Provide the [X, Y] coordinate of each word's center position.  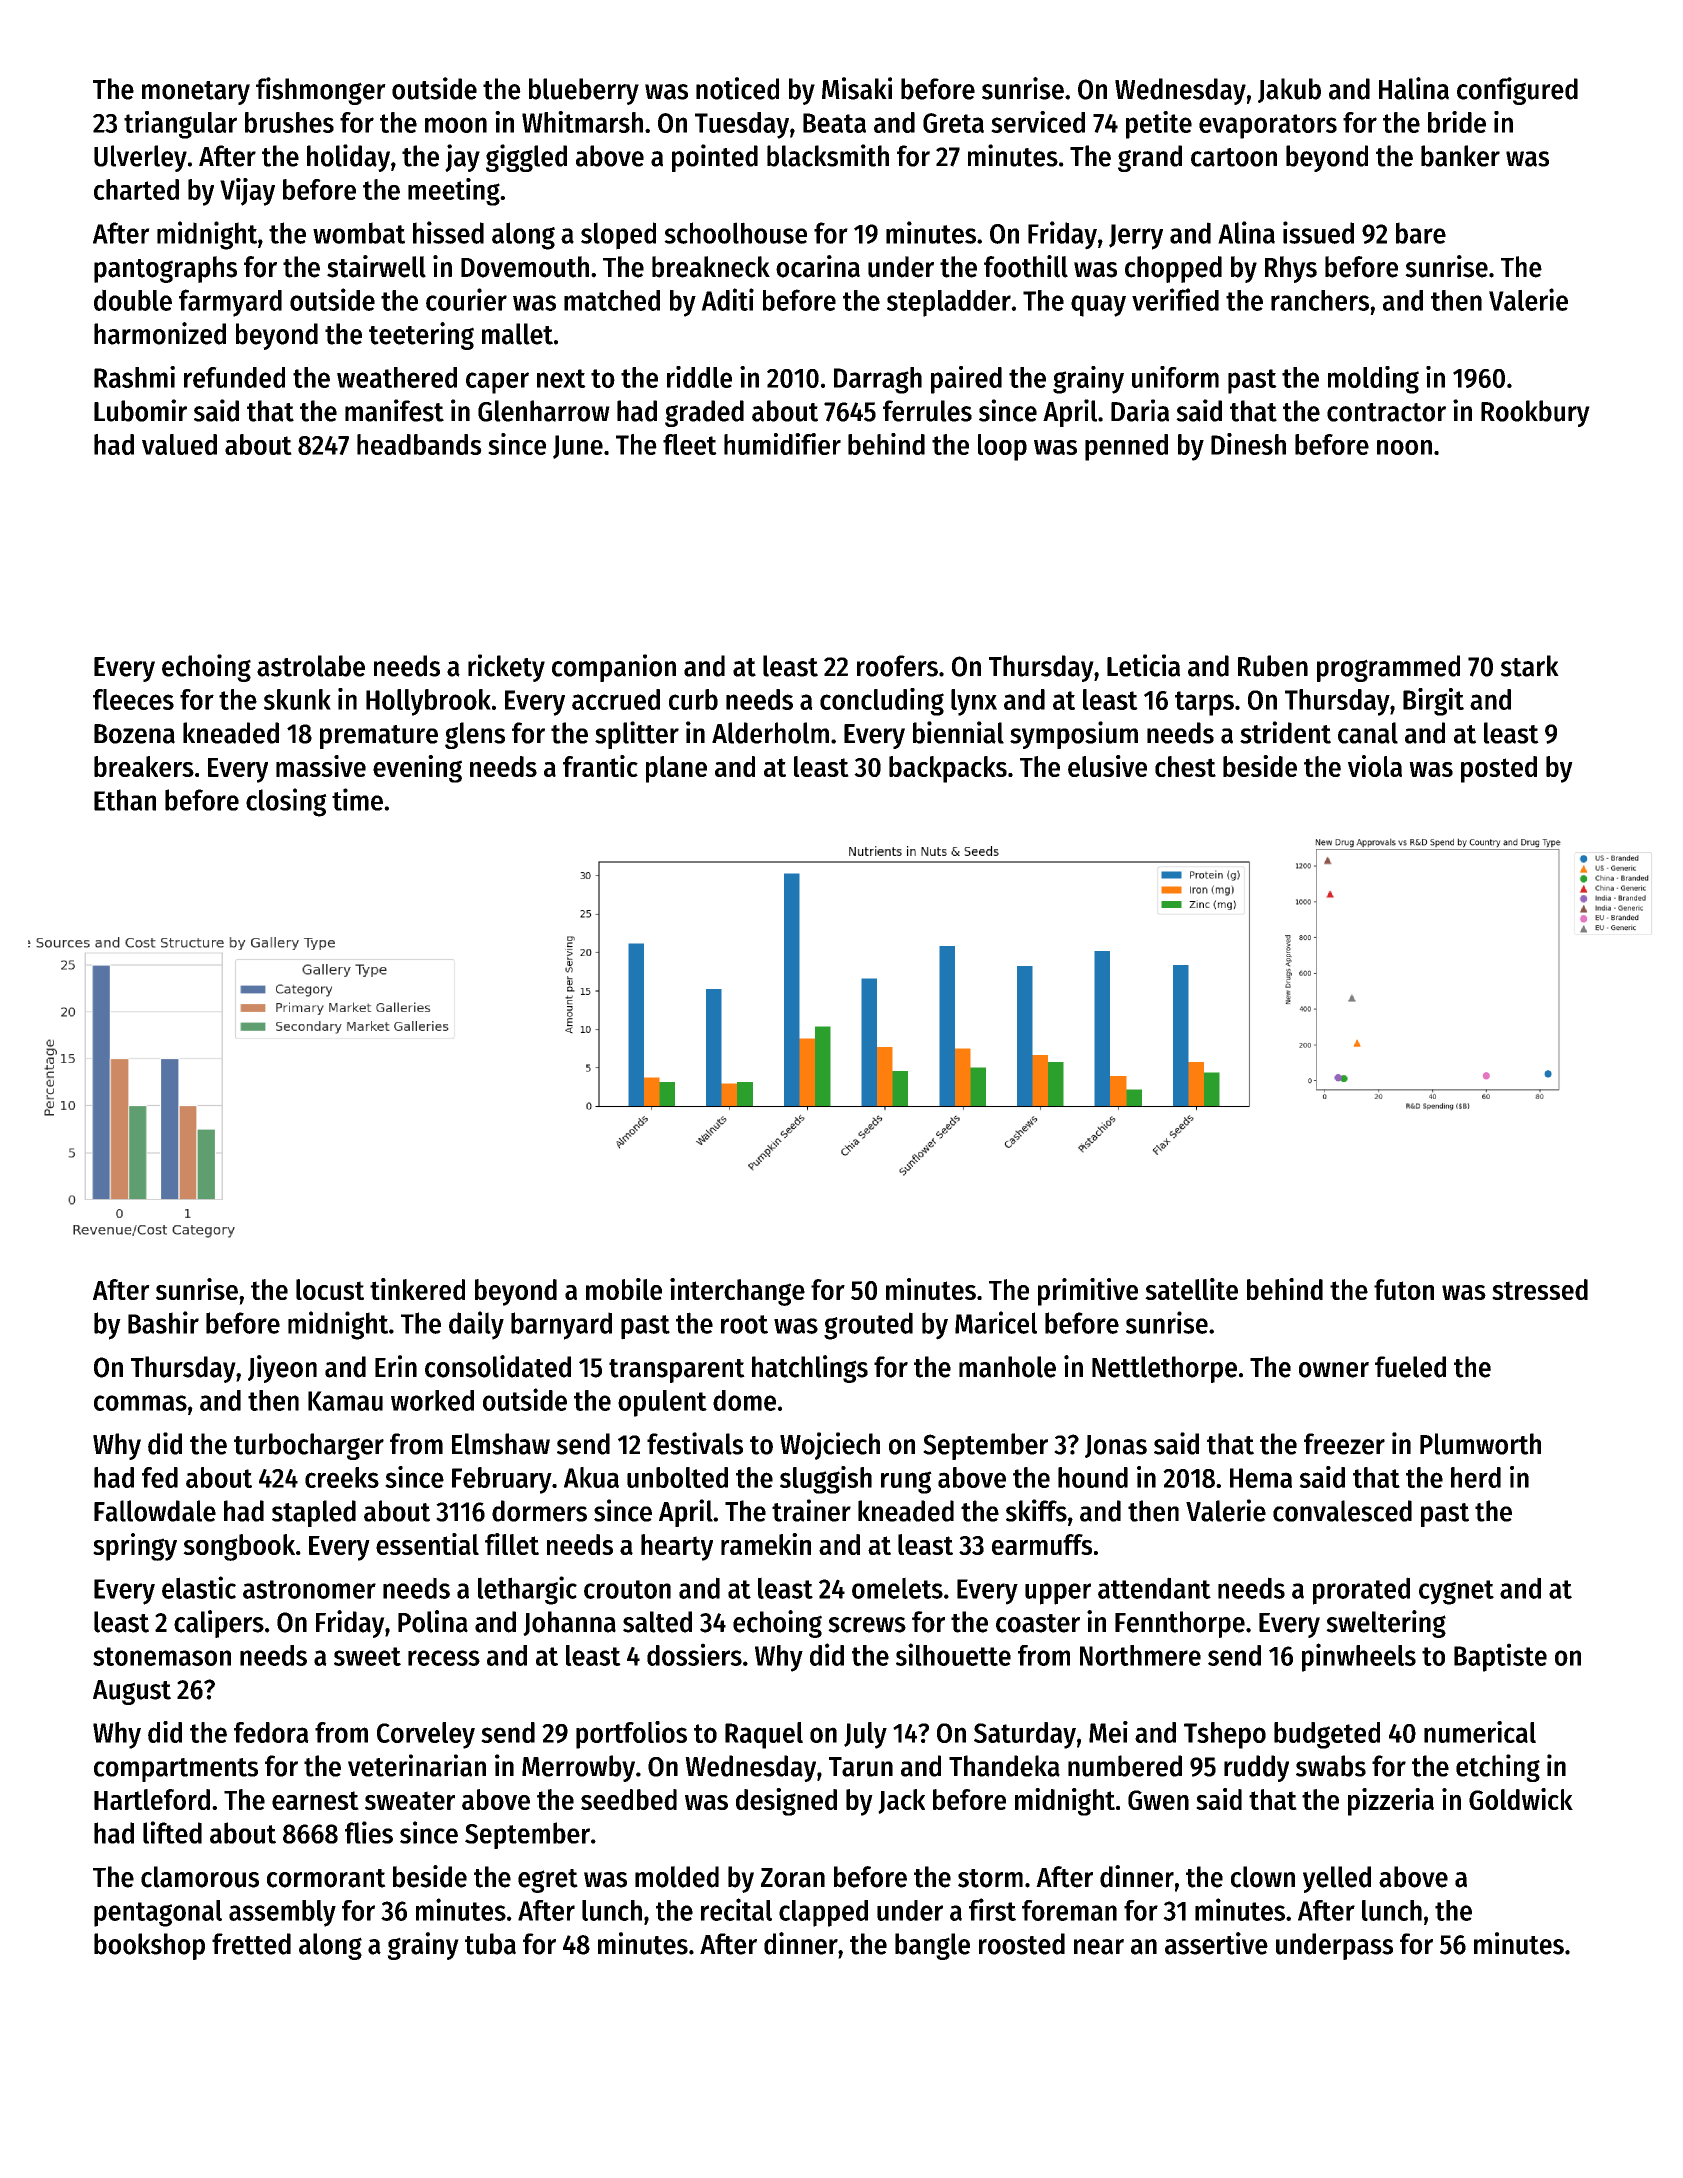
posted [1499, 769]
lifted [172, 1832]
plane [676, 769]
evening [417, 769]
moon [456, 125]
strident [1285, 732]
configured [1517, 91]
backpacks [948, 769]
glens [475, 735]
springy [135, 1547]
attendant [1154, 1588]
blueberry [584, 91]
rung [906, 1482]
